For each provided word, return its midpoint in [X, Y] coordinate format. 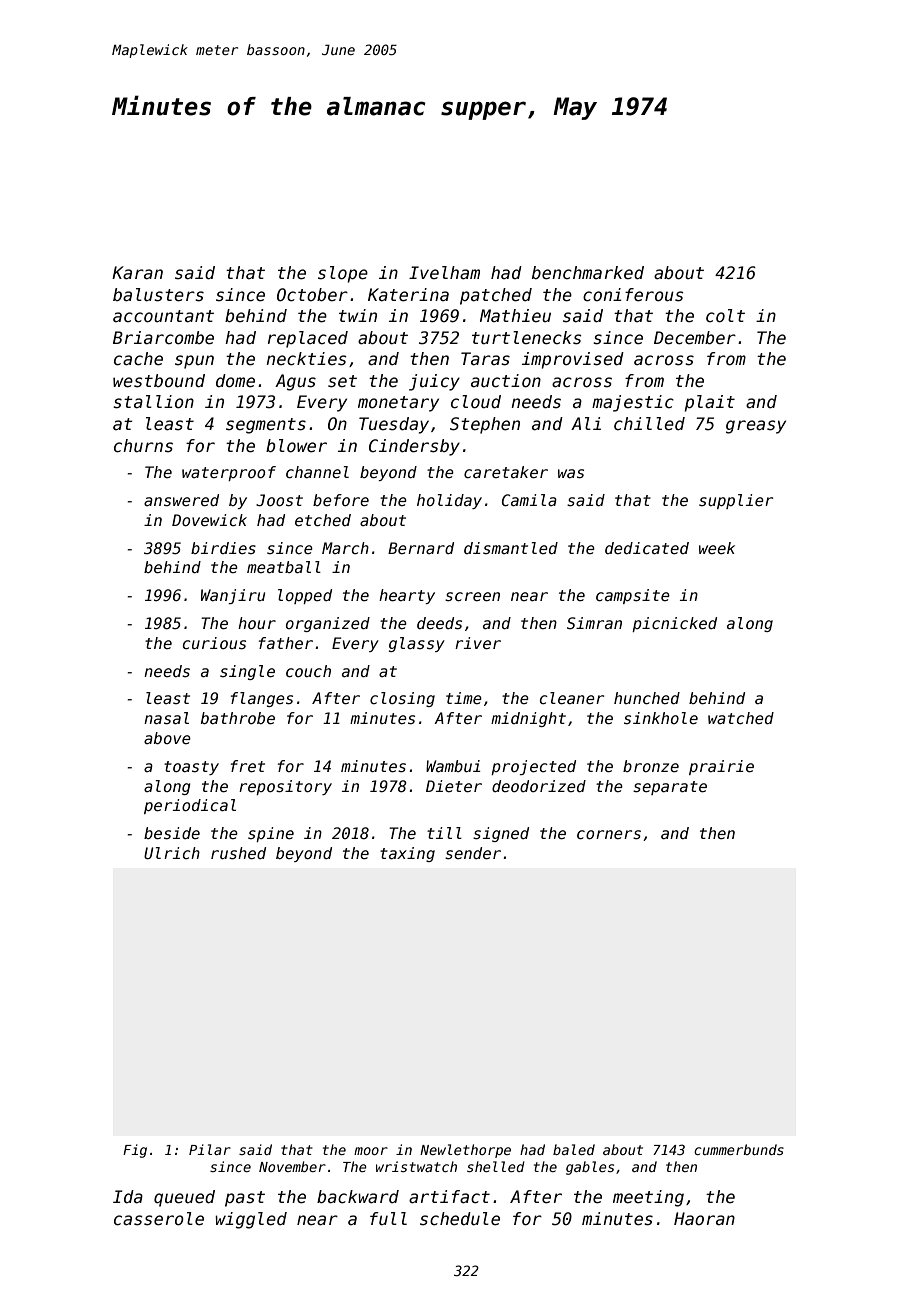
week [717, 548]
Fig [135, 1151]
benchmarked [588, 273]
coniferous [633, 295]
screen [472, 597]
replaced [308, 339]
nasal [166, 718]
